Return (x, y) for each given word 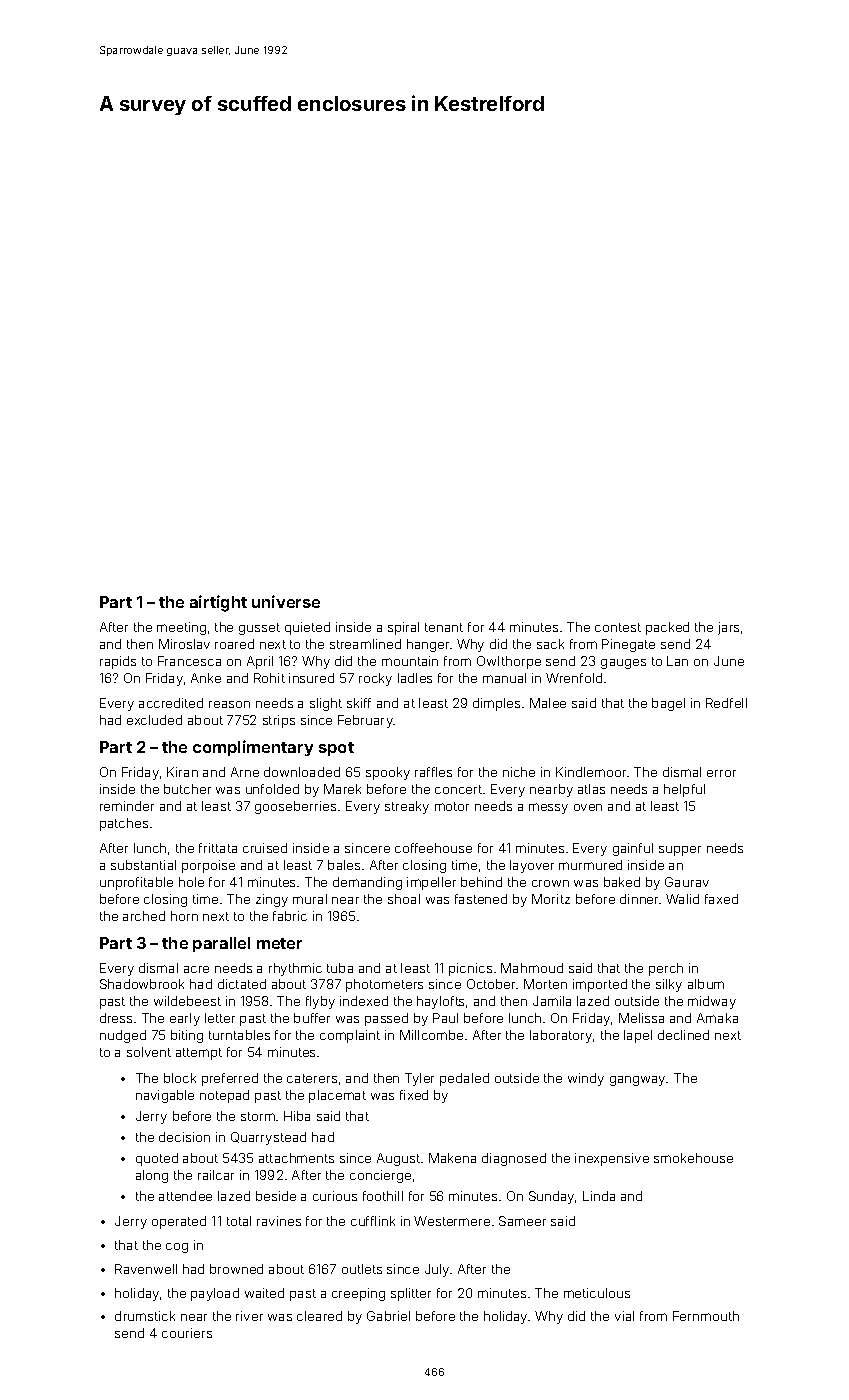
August (398, 1159)
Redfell (726, 703)
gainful (633, 849)
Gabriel (388, 1316)
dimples (496, 704)
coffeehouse (433, 848)
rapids (118, 662)
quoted (157, 1159)
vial (624, 1316)
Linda (599, 1196)
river (249, 1316)
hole (191, 882)
